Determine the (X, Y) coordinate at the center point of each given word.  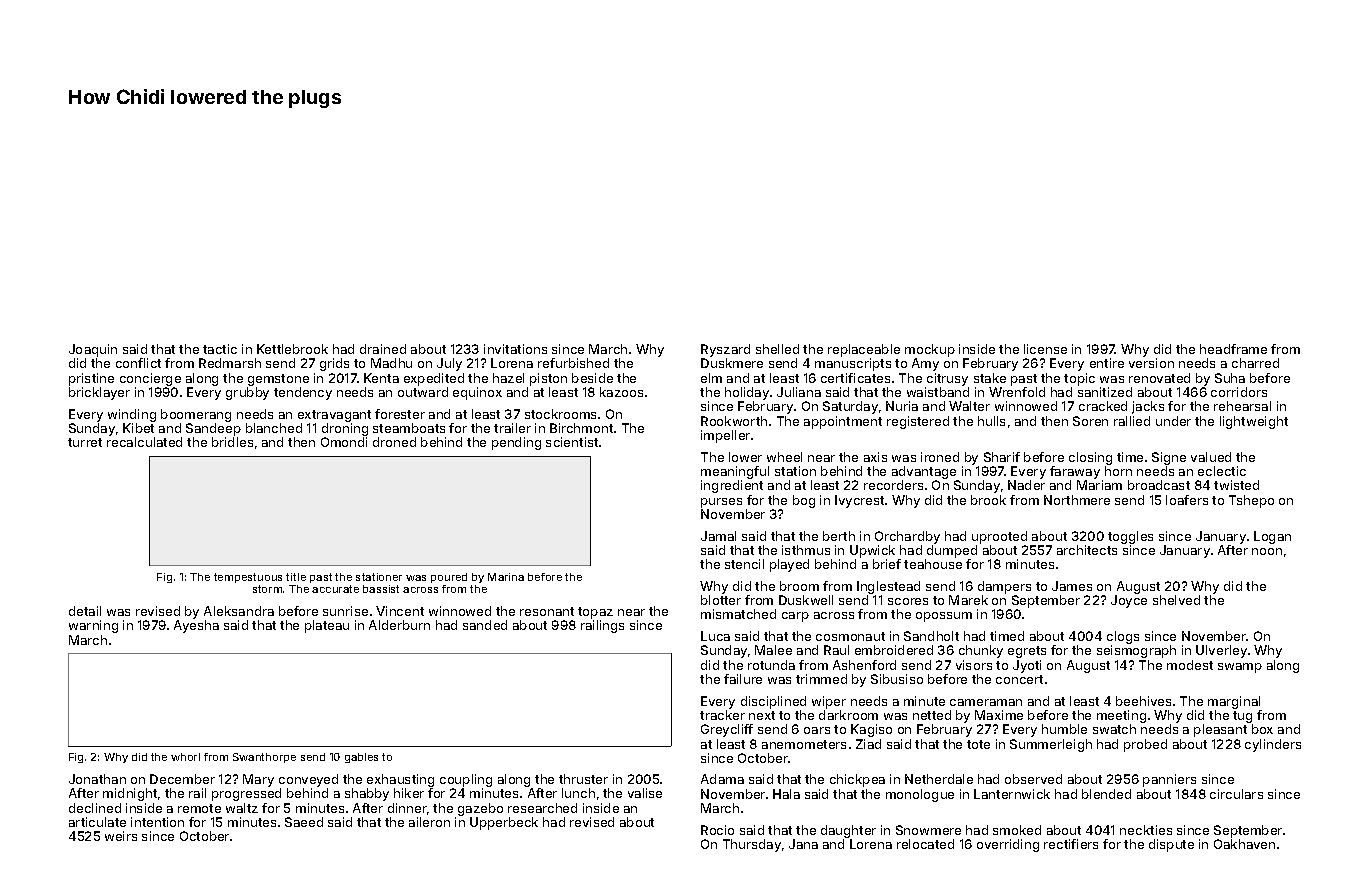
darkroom (848, 715)
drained (383, 349)
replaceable (864, 350)
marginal (1234, 702)
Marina (506, 577)
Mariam (1099, 485)
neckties (1146, 830)
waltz (242, 808)
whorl (185, 757)
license (1045, 349)
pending (516, 443)
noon (1267, 551)
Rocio (717, 830)
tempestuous (248, 578)
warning (93, 626)
